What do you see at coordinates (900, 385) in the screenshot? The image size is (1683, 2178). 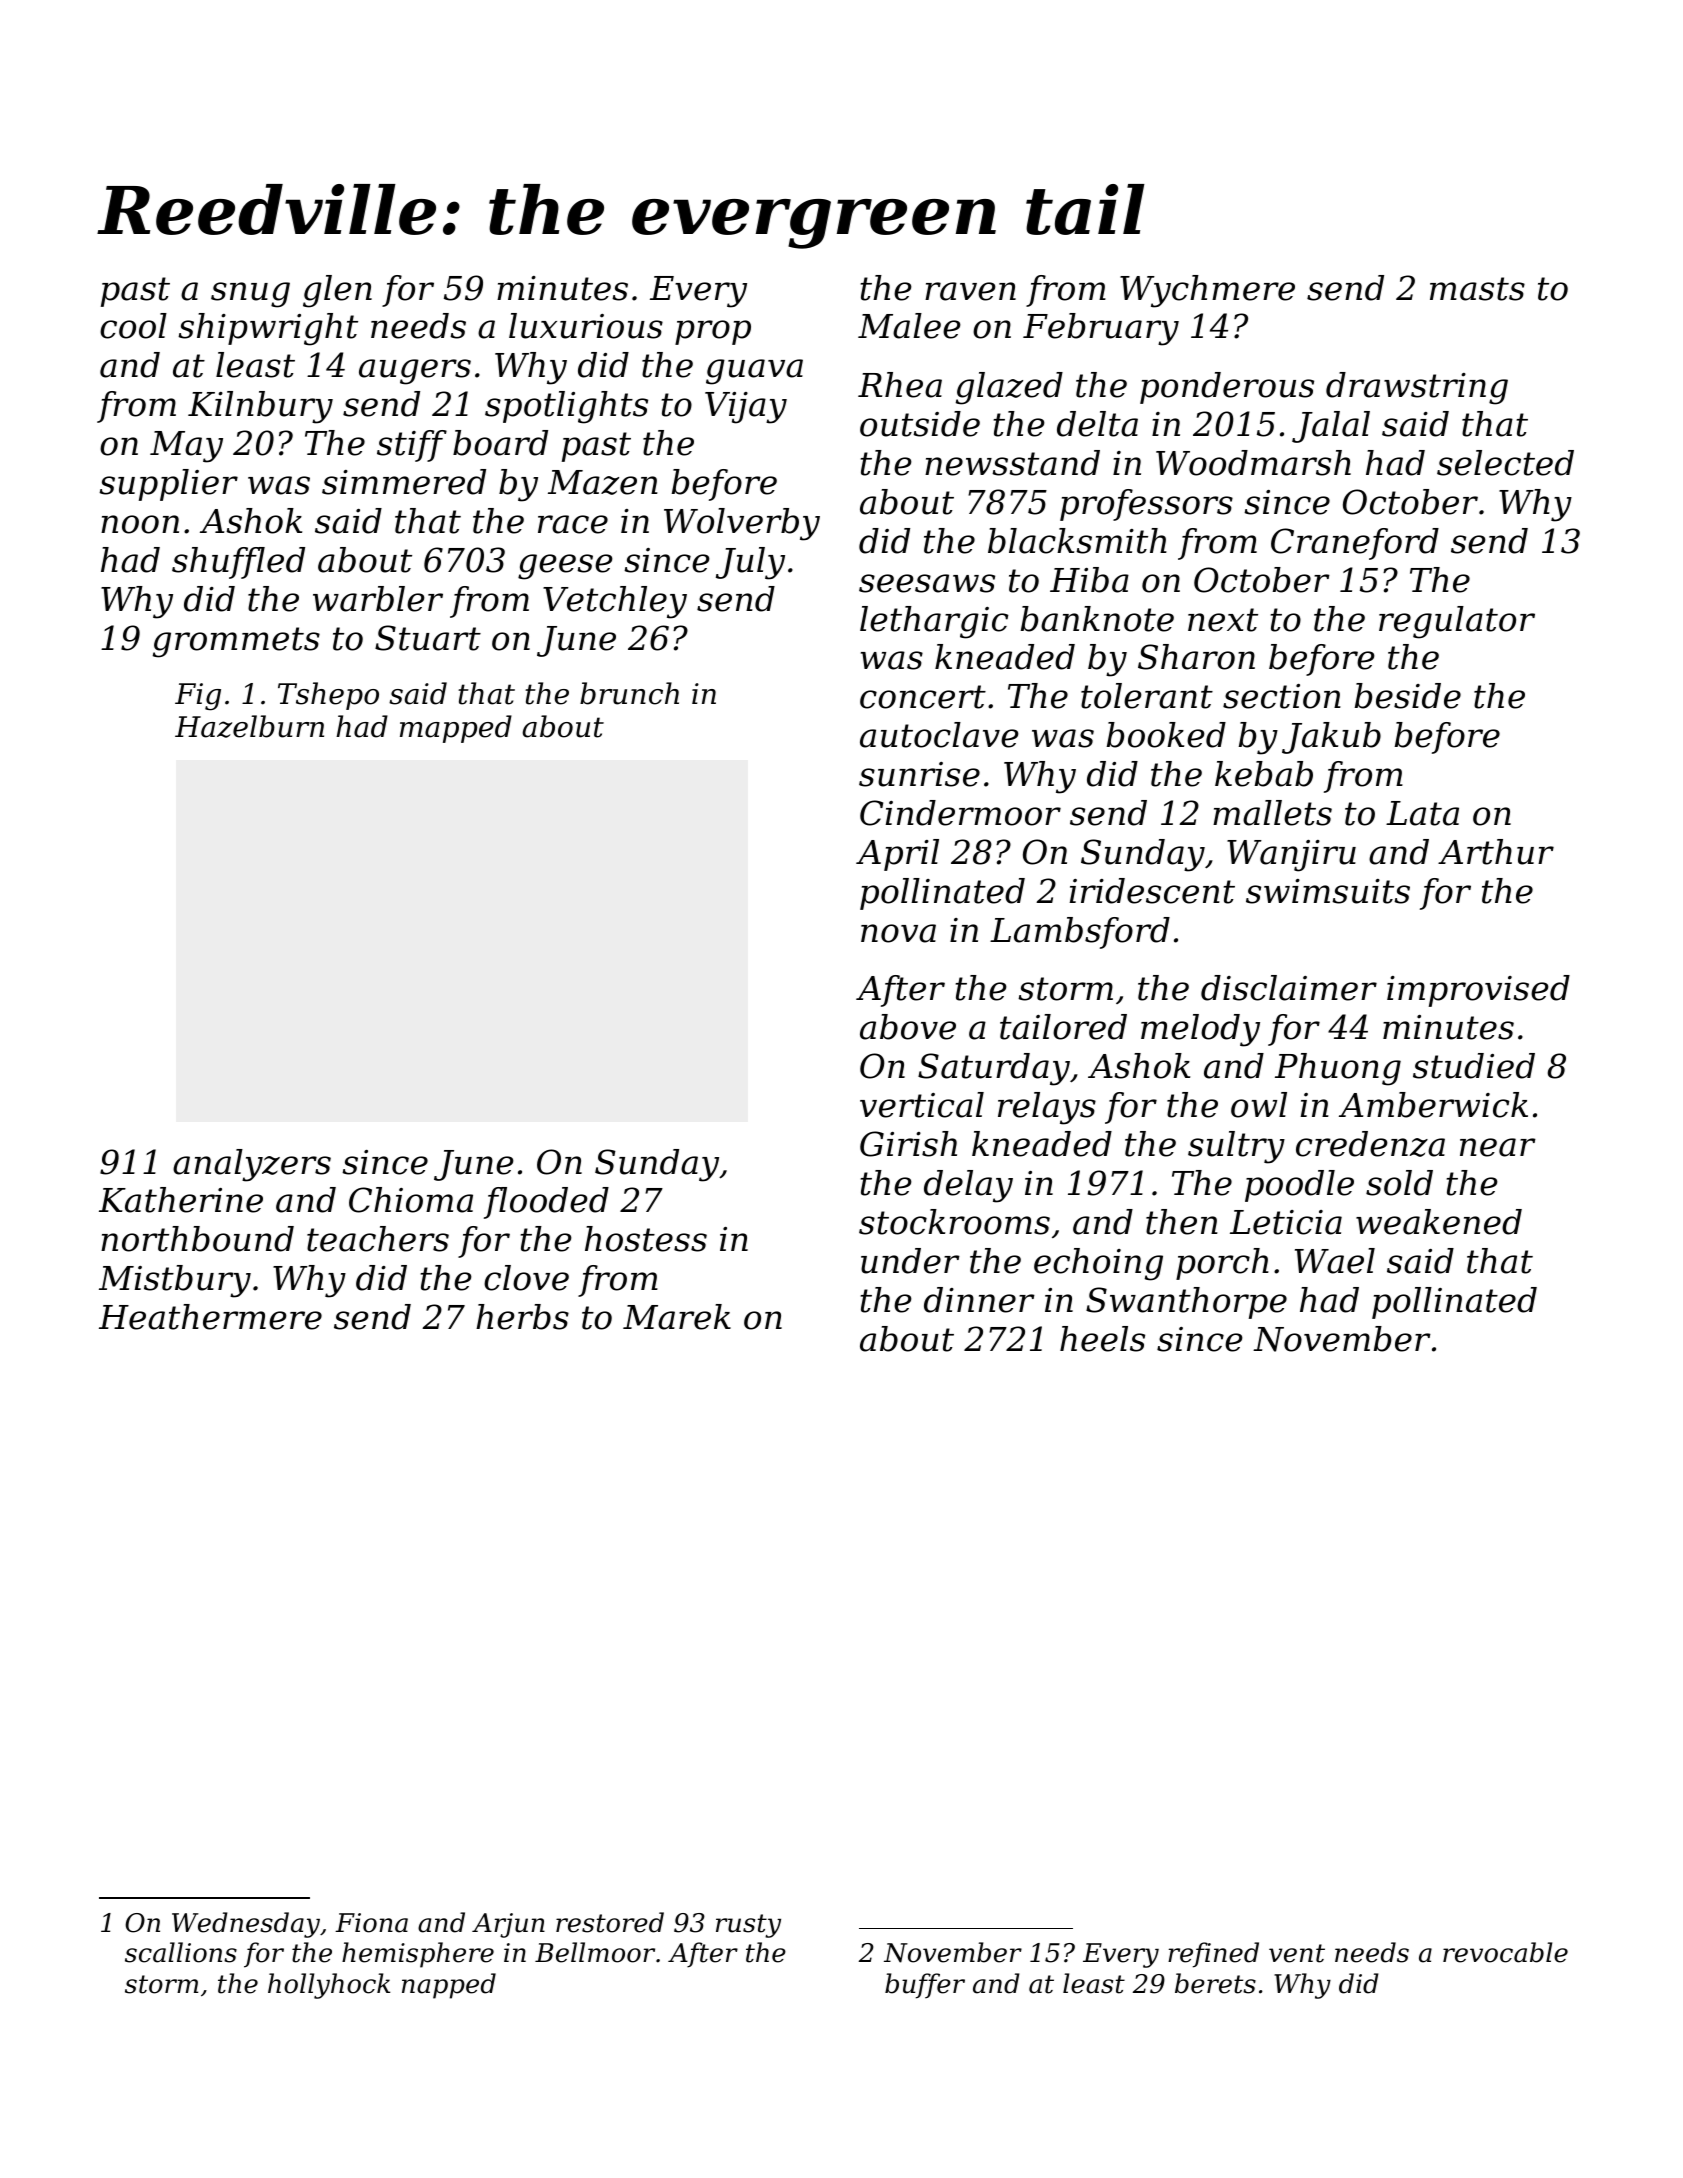 I see `Rhea` at bounding box center [900, 385].
